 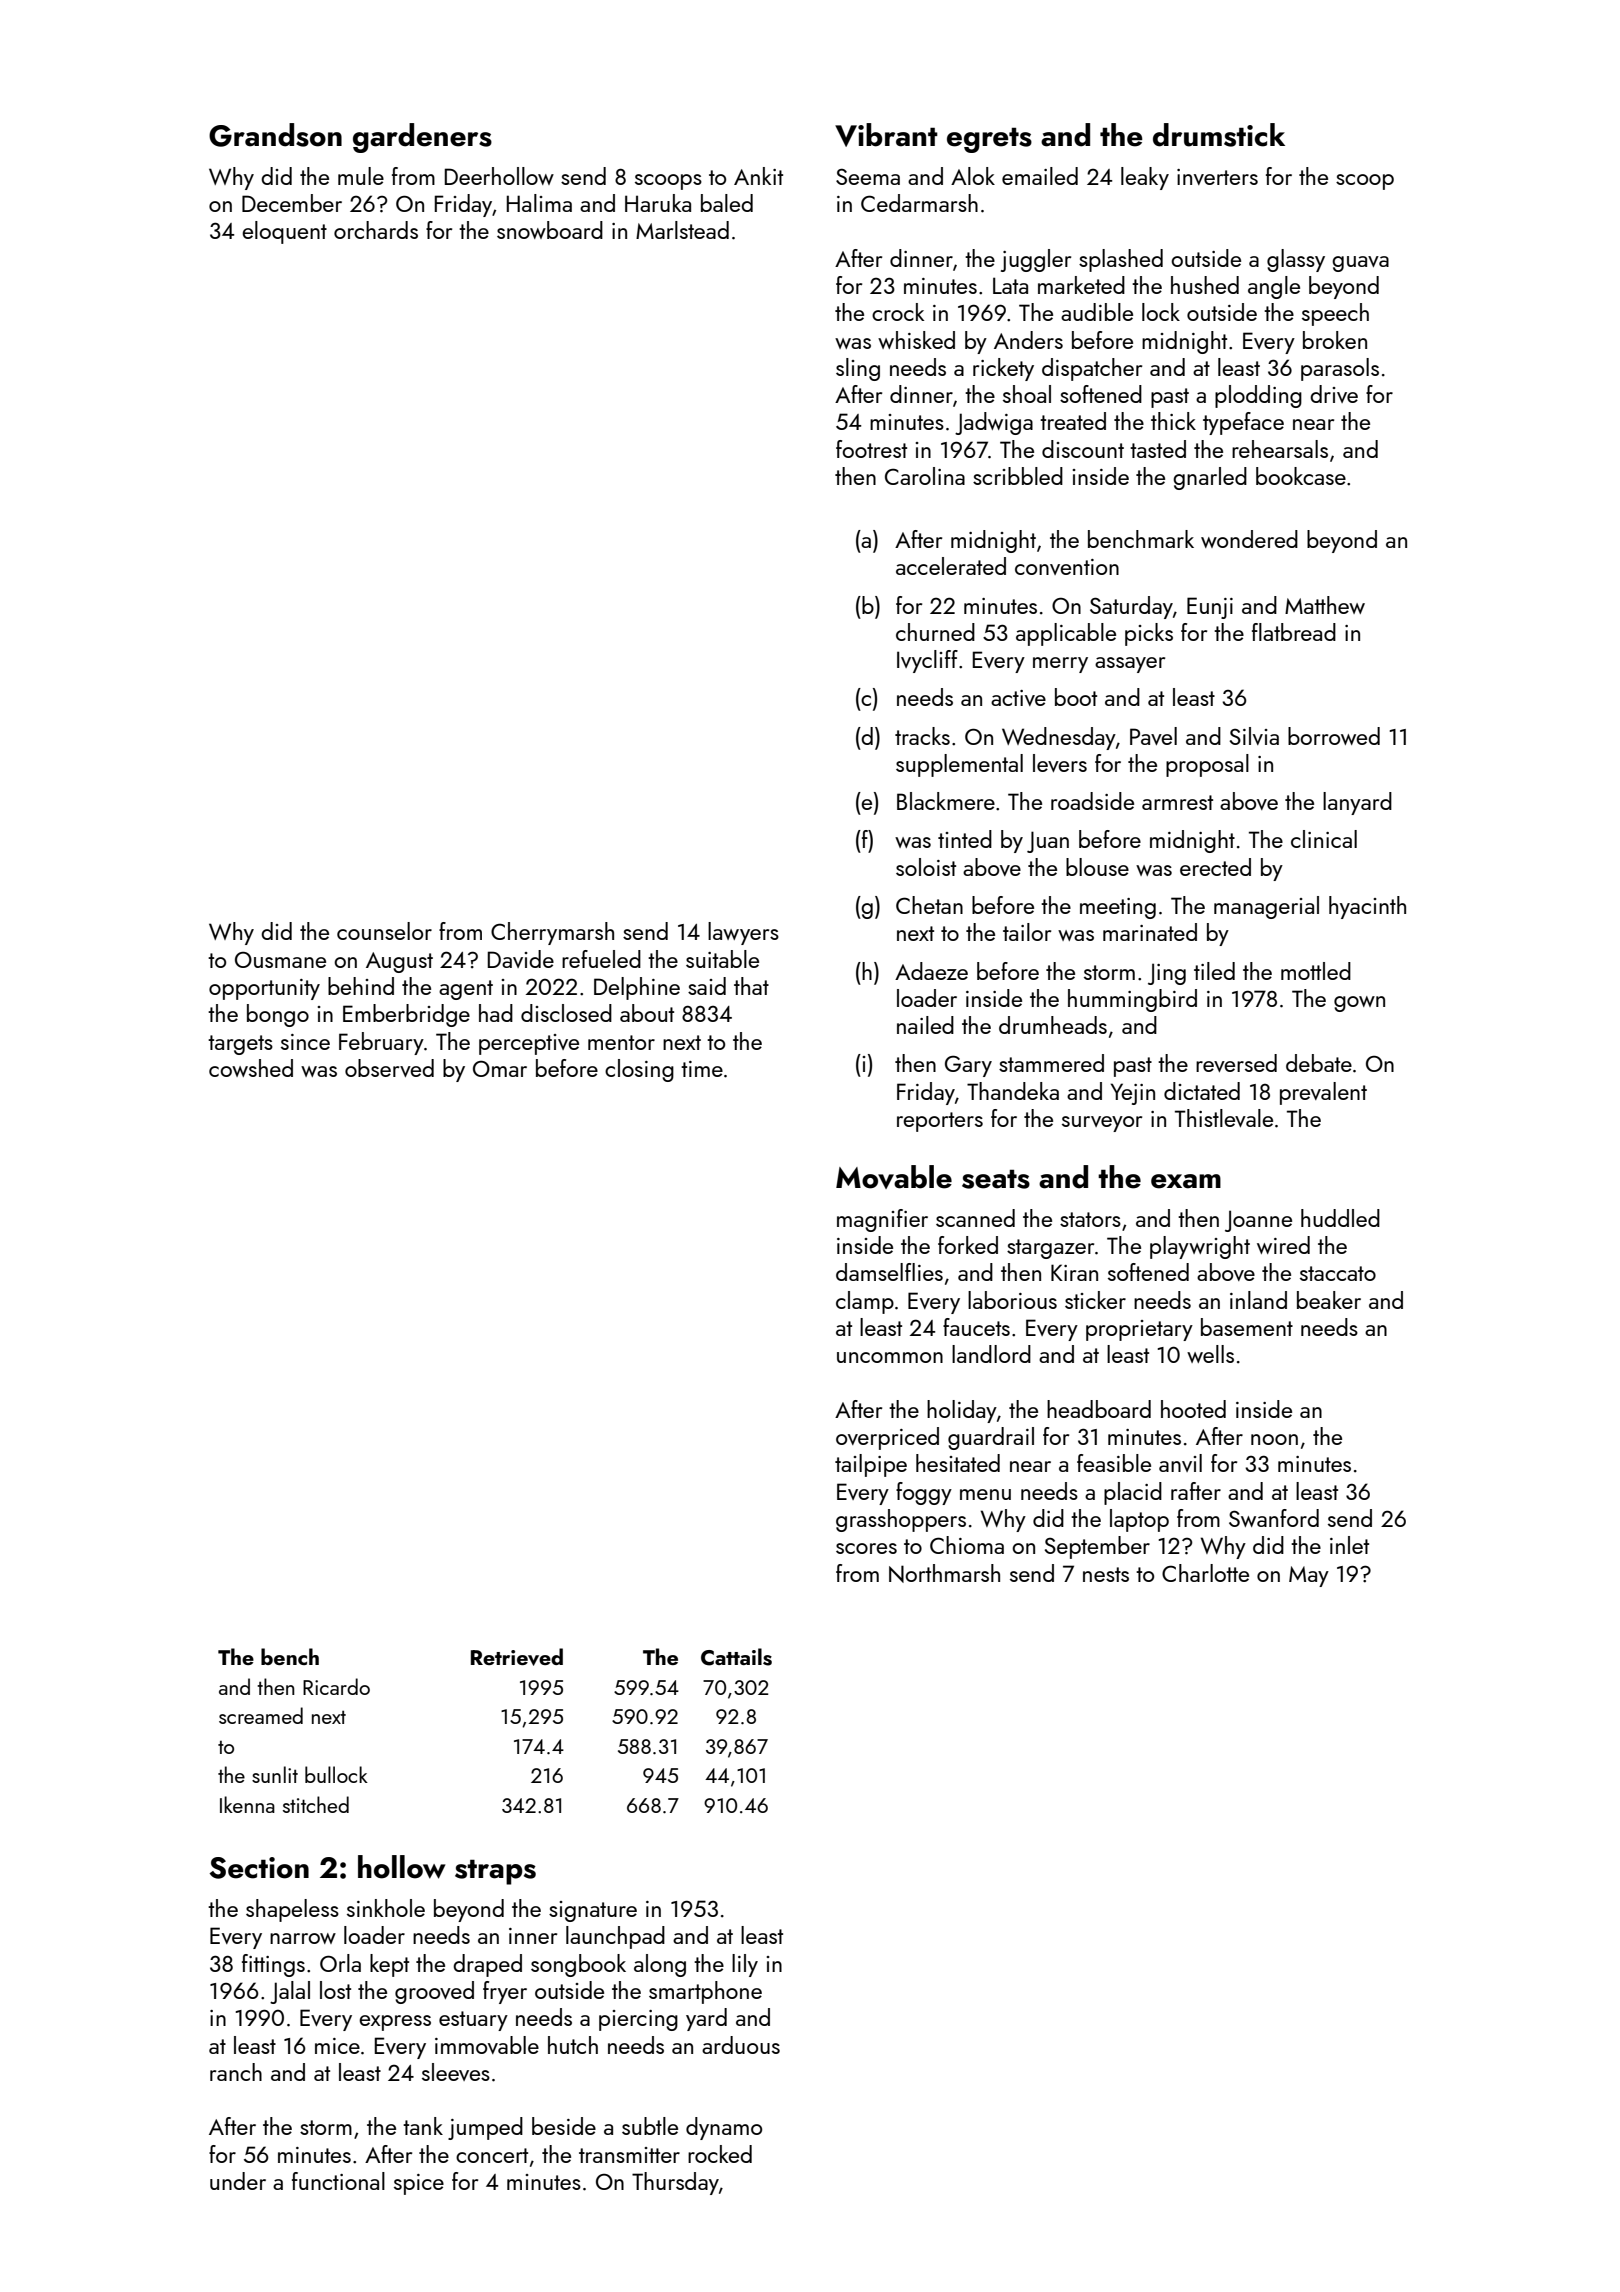 What do you see at coordinates (1309, 1576) in the screenshot?
I see `May` at bounding box center [1309, 1576].
